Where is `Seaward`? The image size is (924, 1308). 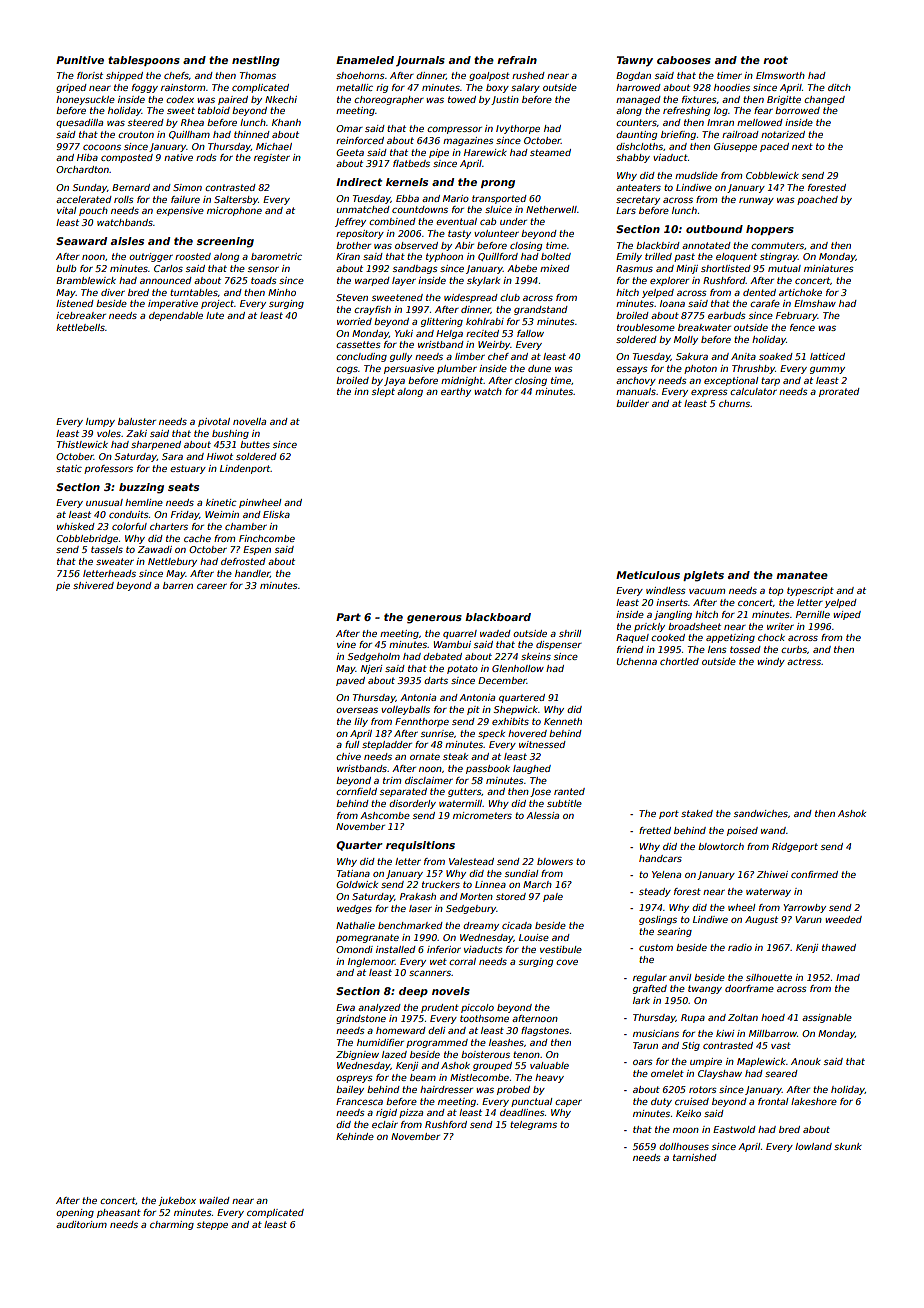
Seaward is located at coordinates (81, 241).
